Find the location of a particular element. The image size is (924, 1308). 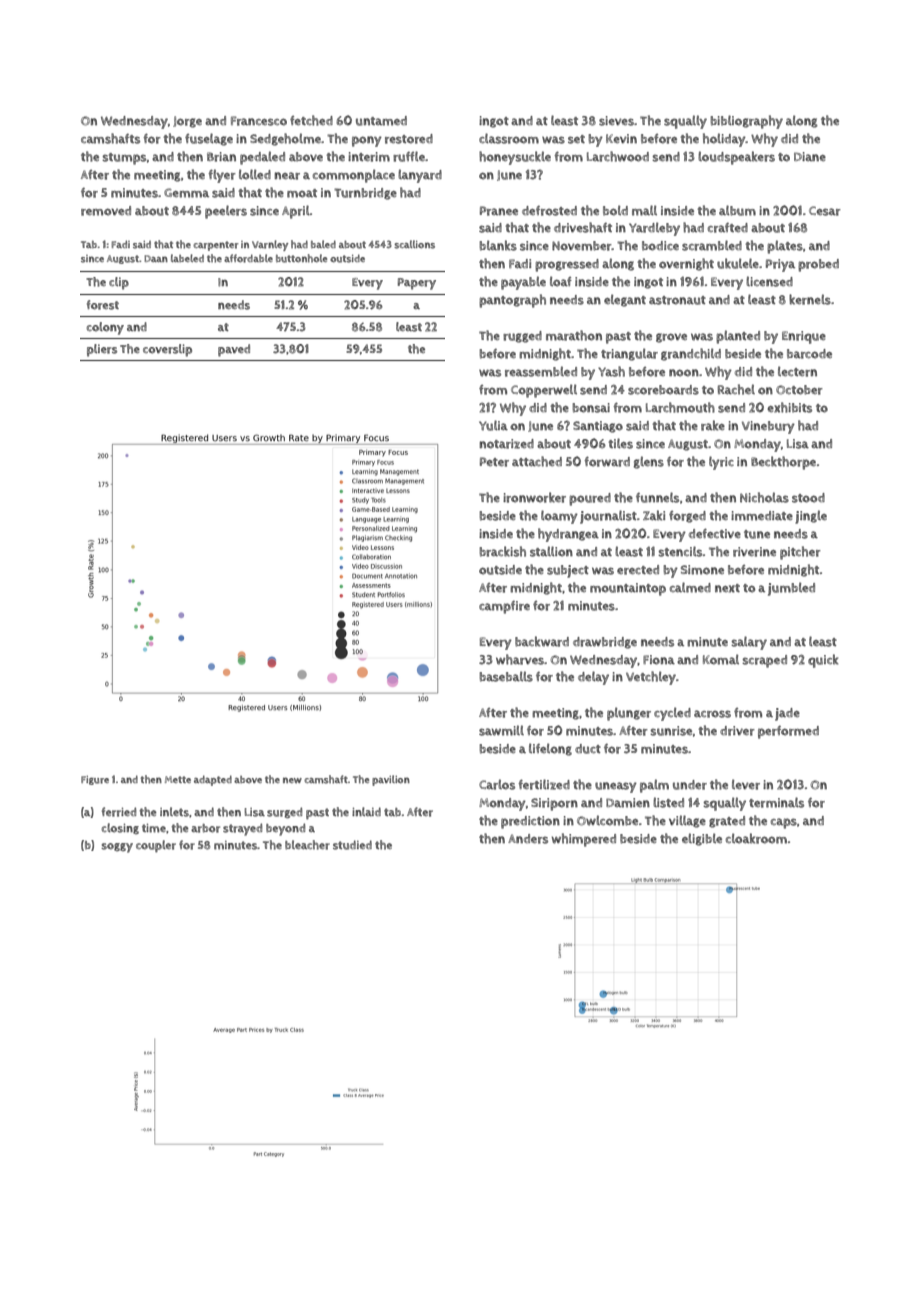

studied is located at coordinates (352, 845).
